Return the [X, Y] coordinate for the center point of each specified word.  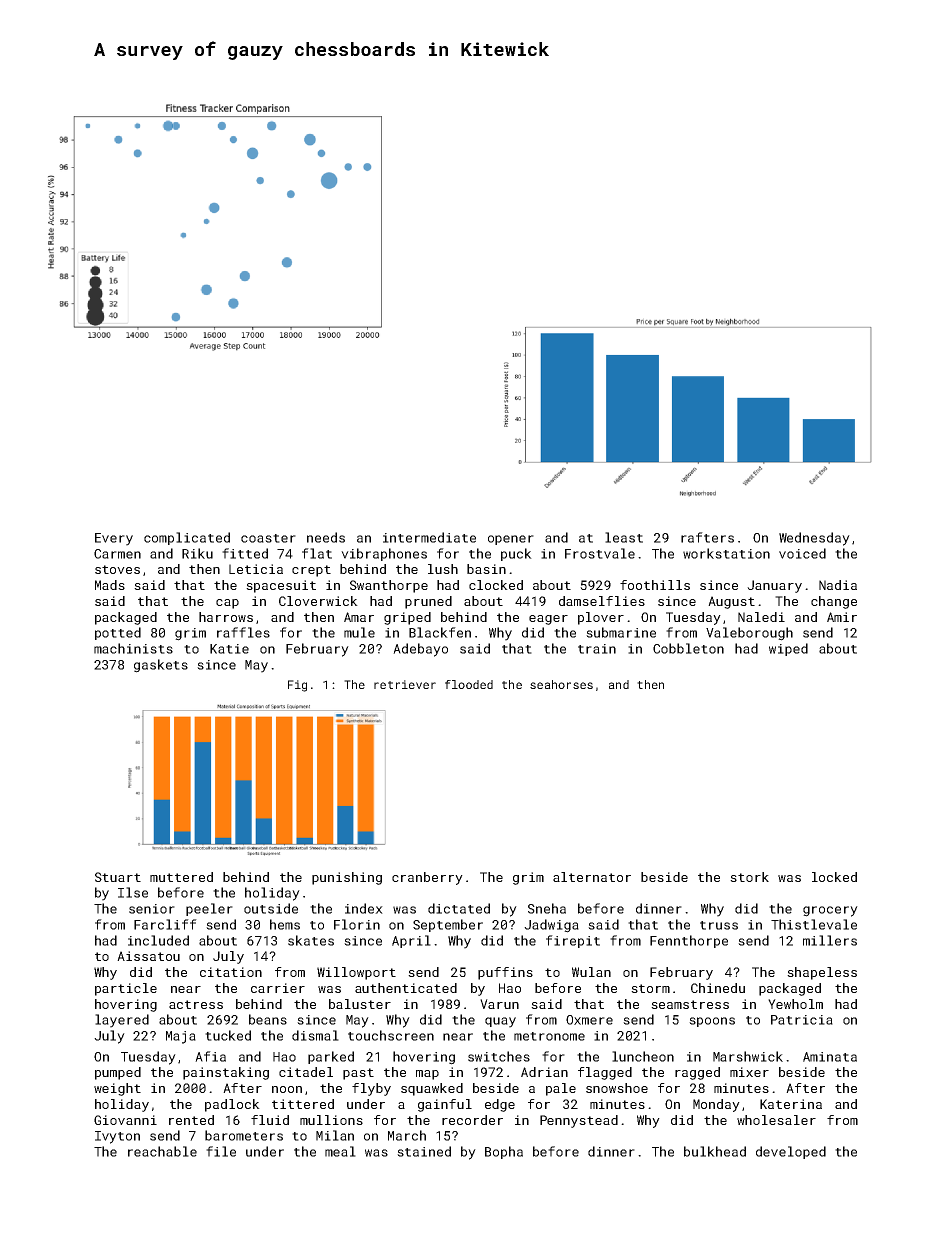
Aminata [830, 1057]
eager [548, 620]
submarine [621, 632]
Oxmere [589, 1020]
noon [287, 1089]
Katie [229, 649]
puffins [505, 973]
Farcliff [165, 924]
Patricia [802, 1020]
